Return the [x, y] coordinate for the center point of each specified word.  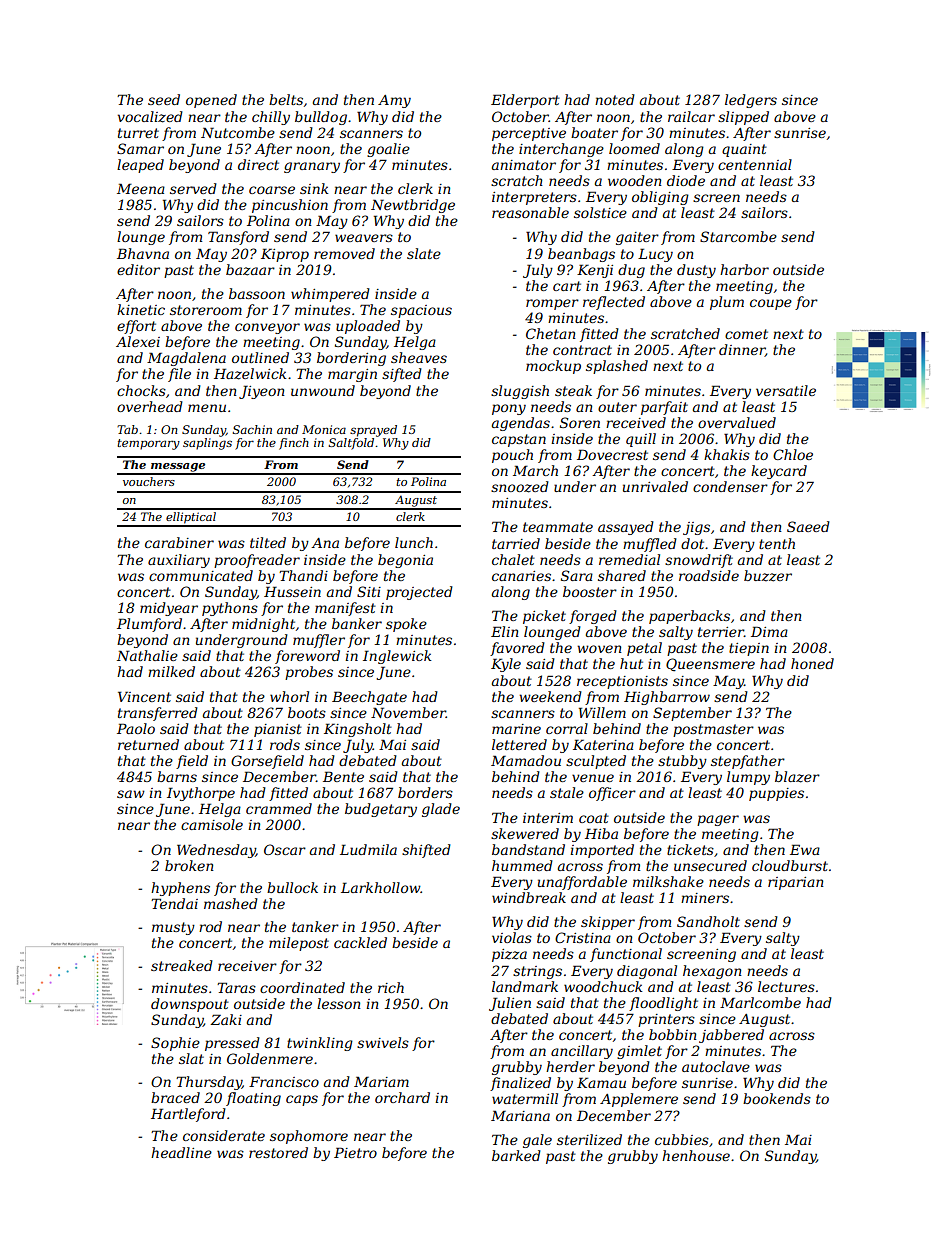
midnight [263, 625]
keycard [779, 472]
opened [211, 101]
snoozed [520, 487]
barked [516, 1155]
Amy [394, 101]
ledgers [751, 101]
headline [181, 1152]
